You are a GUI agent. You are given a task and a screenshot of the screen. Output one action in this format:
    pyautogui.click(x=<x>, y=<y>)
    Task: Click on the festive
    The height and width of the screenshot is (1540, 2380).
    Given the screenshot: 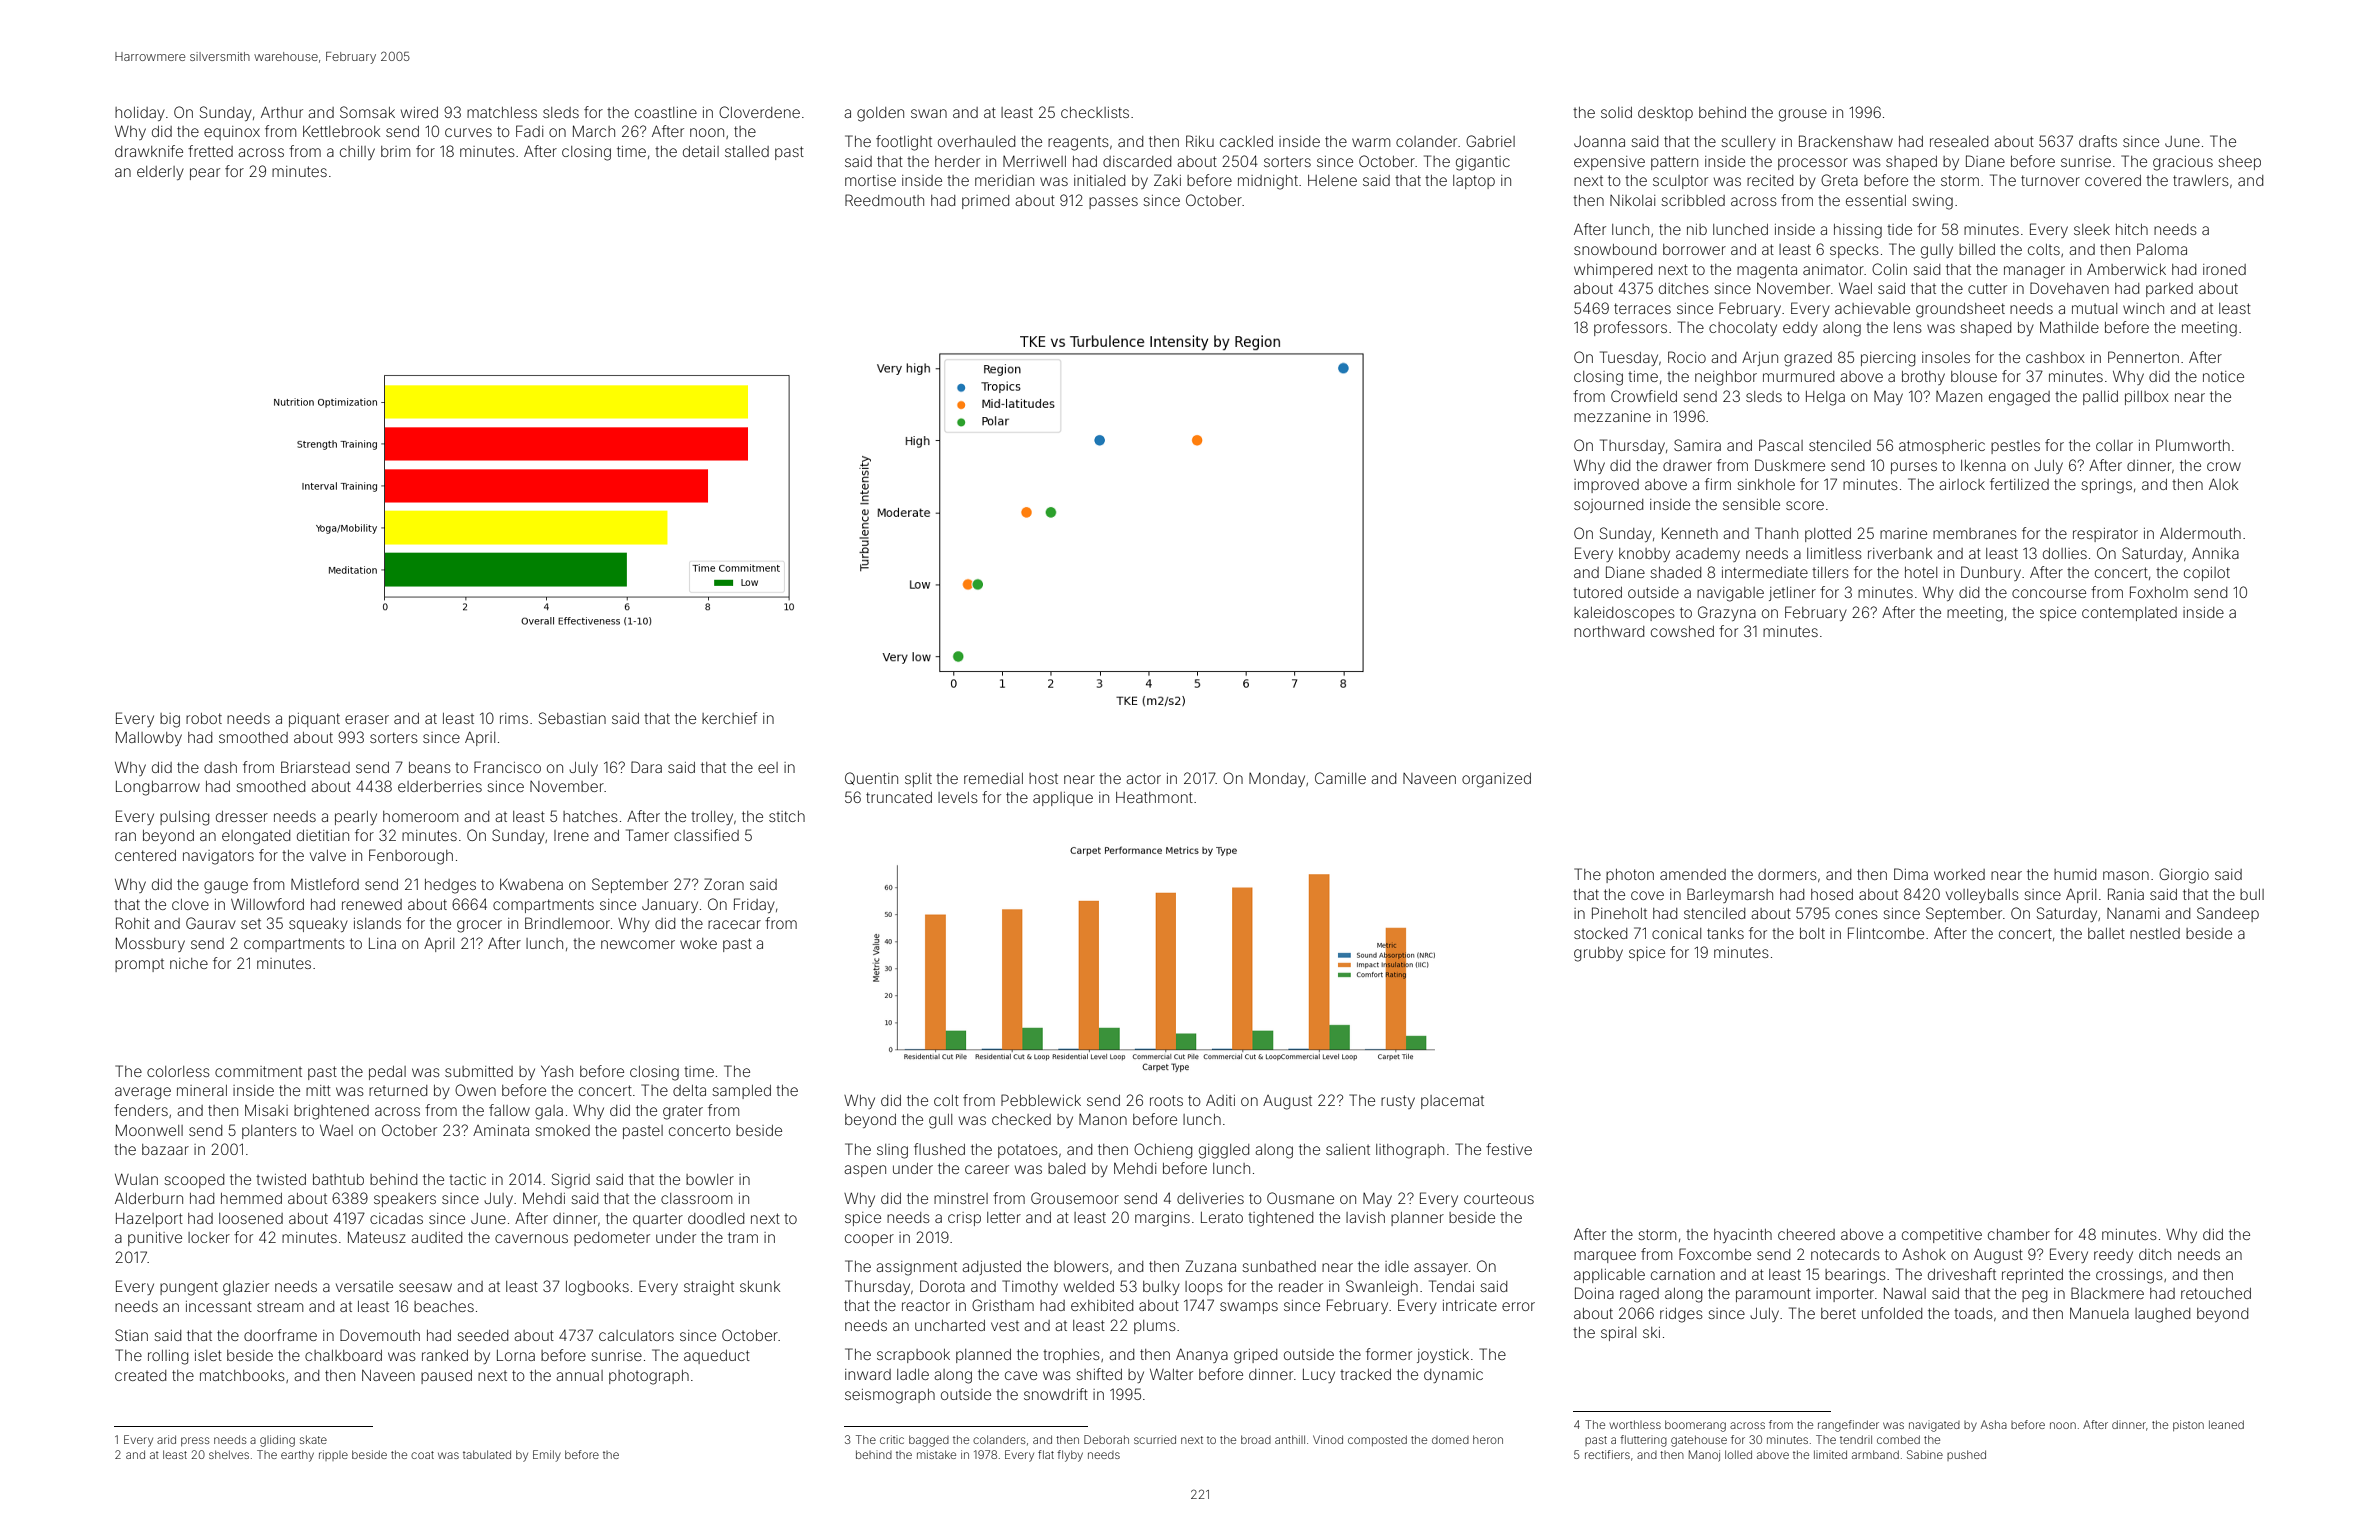 What is the action you would take?
    pyautogui.click(x=1509, y=1149)
